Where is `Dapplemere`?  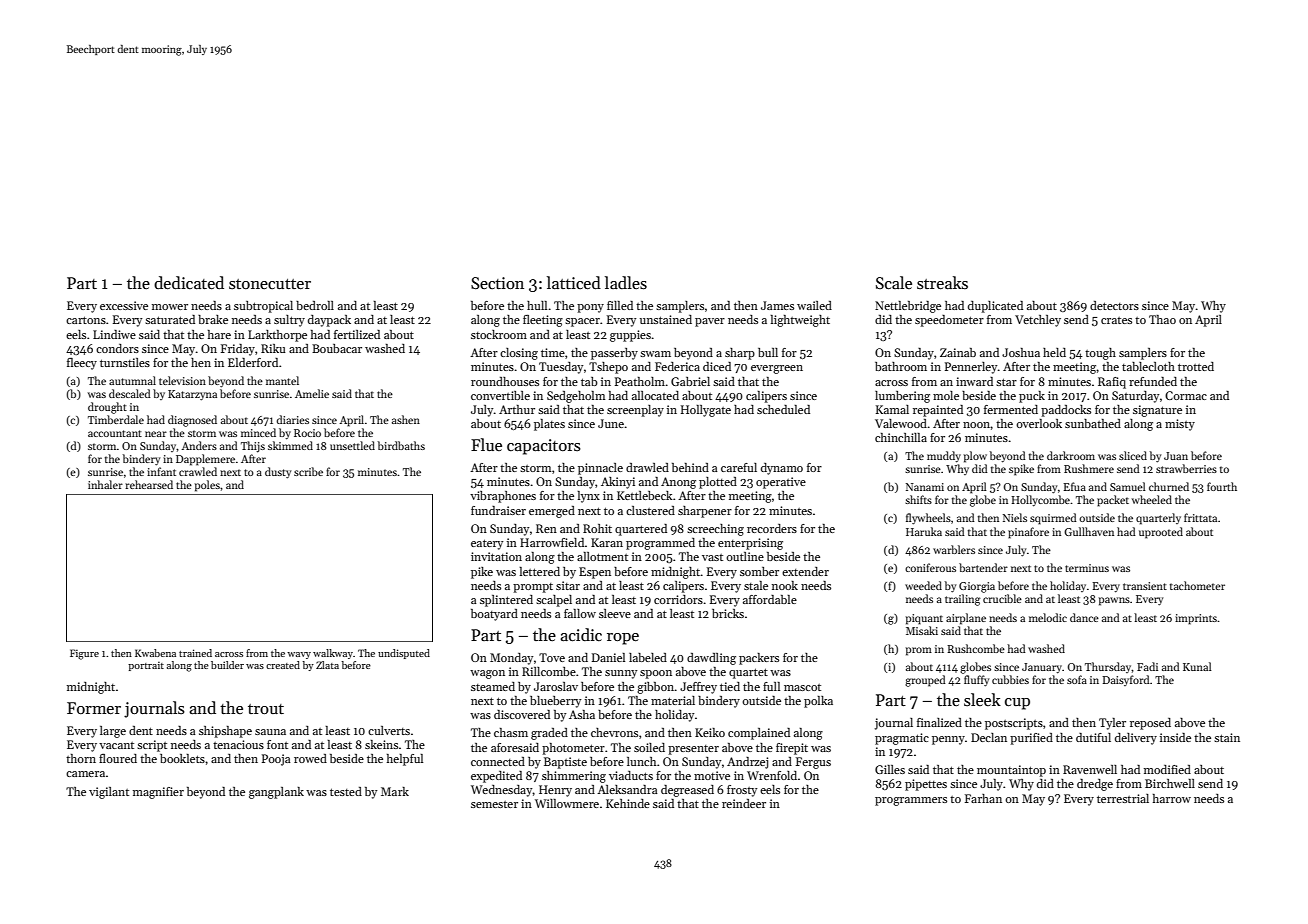 Dapplemere is located at coordinates (205, 460).
